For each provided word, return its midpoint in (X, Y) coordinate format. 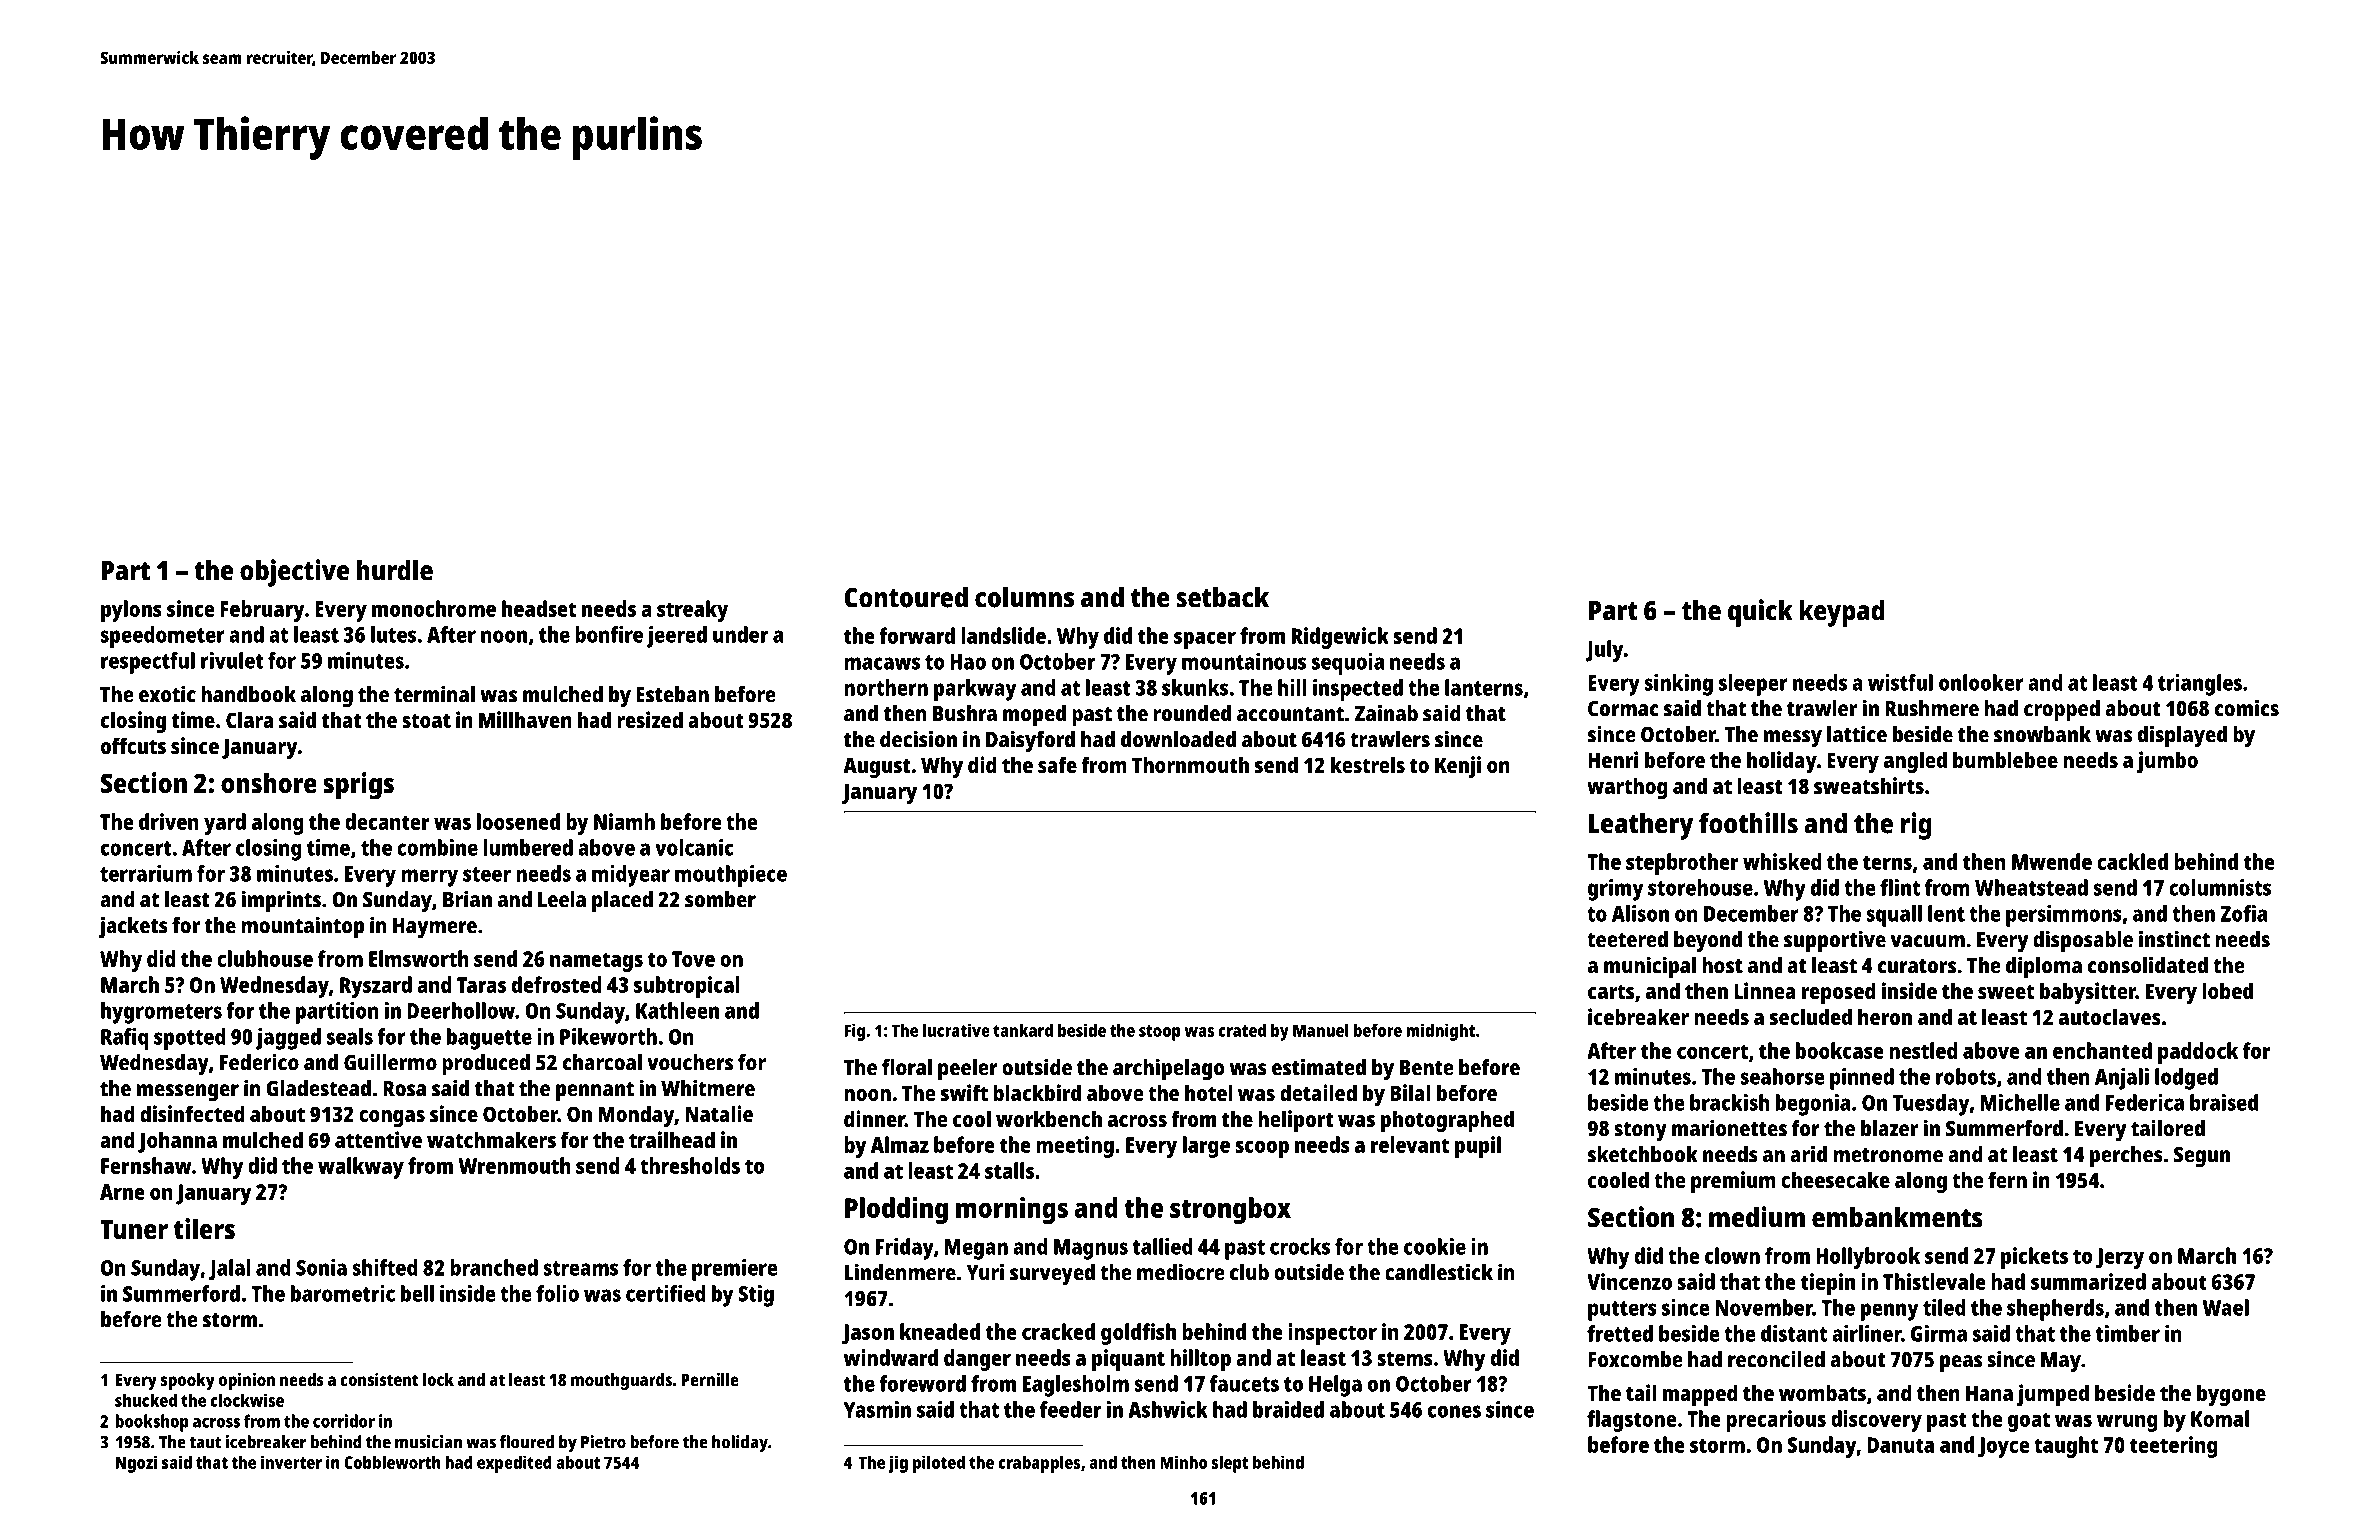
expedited (514, 1464)
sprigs (358, 786)
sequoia (1348, 664)
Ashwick (1168, 1409)
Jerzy (2120, 1258)
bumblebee (2005, 759)
